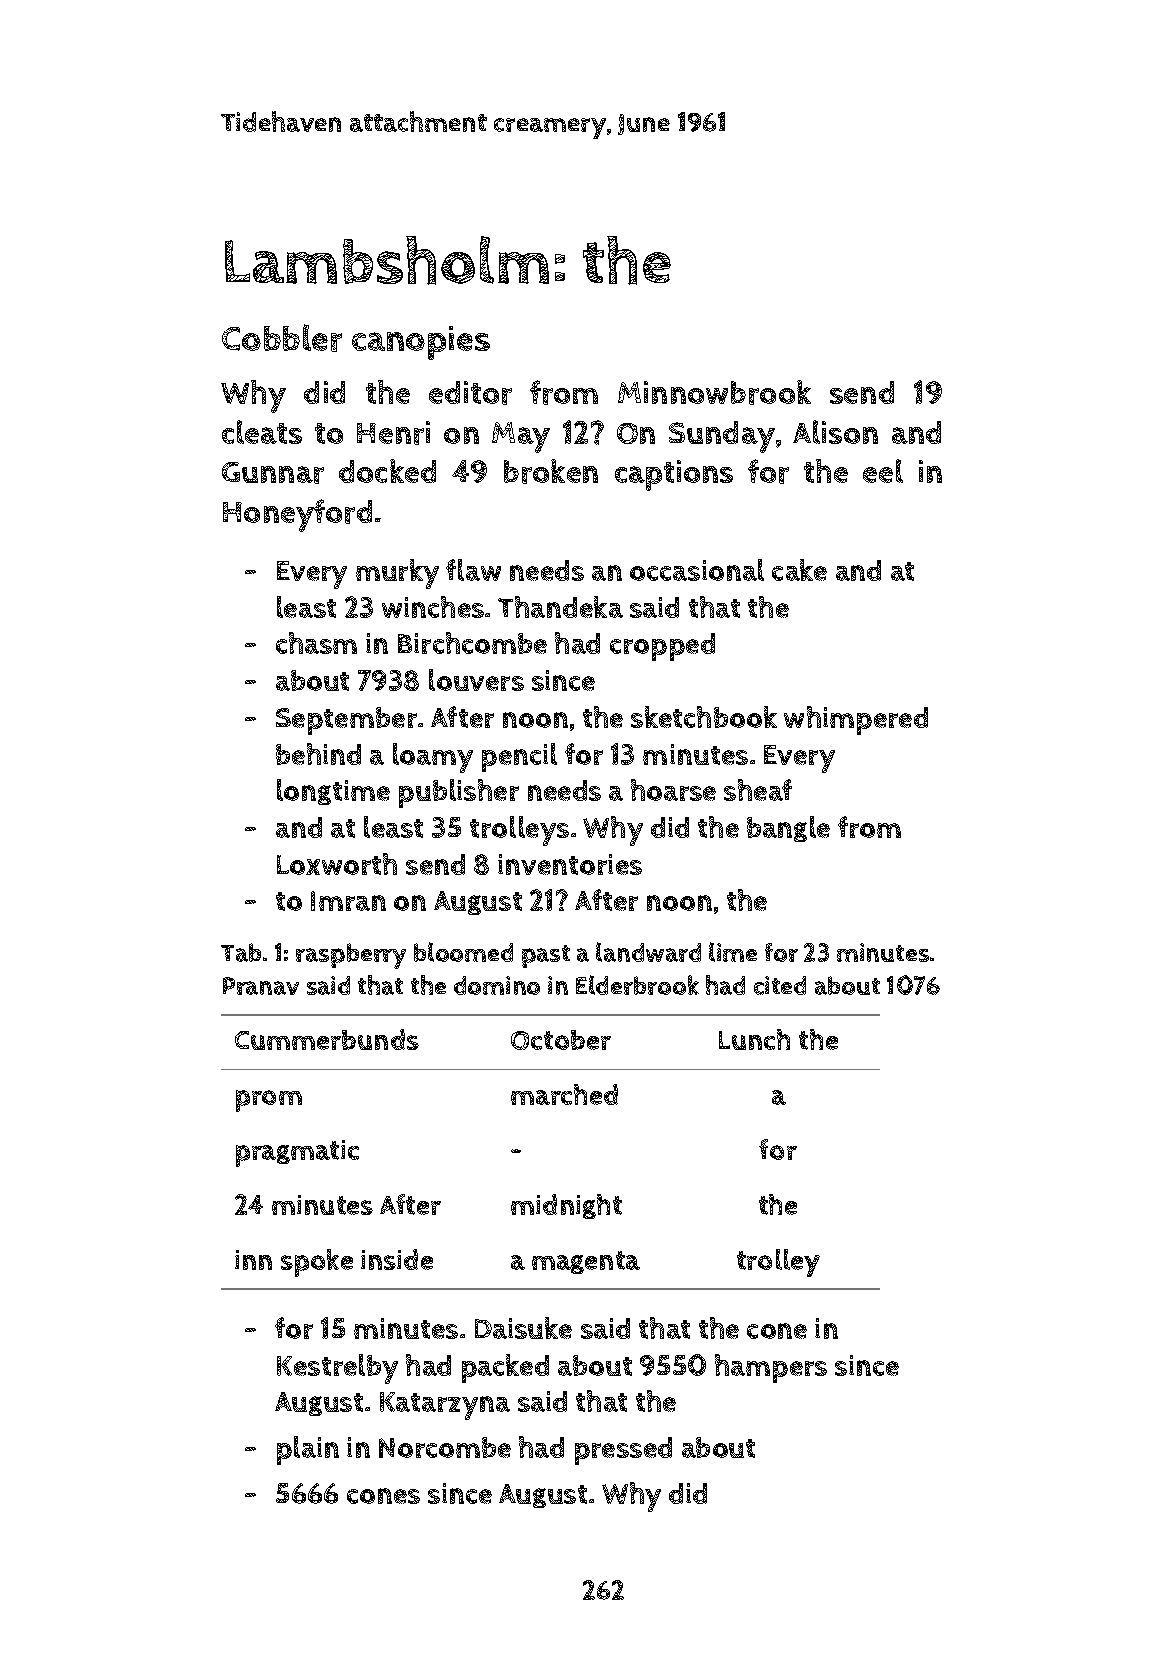  Describe the element at coordinates (269, 1101) in the screenshot. I see `prom` at that location.
